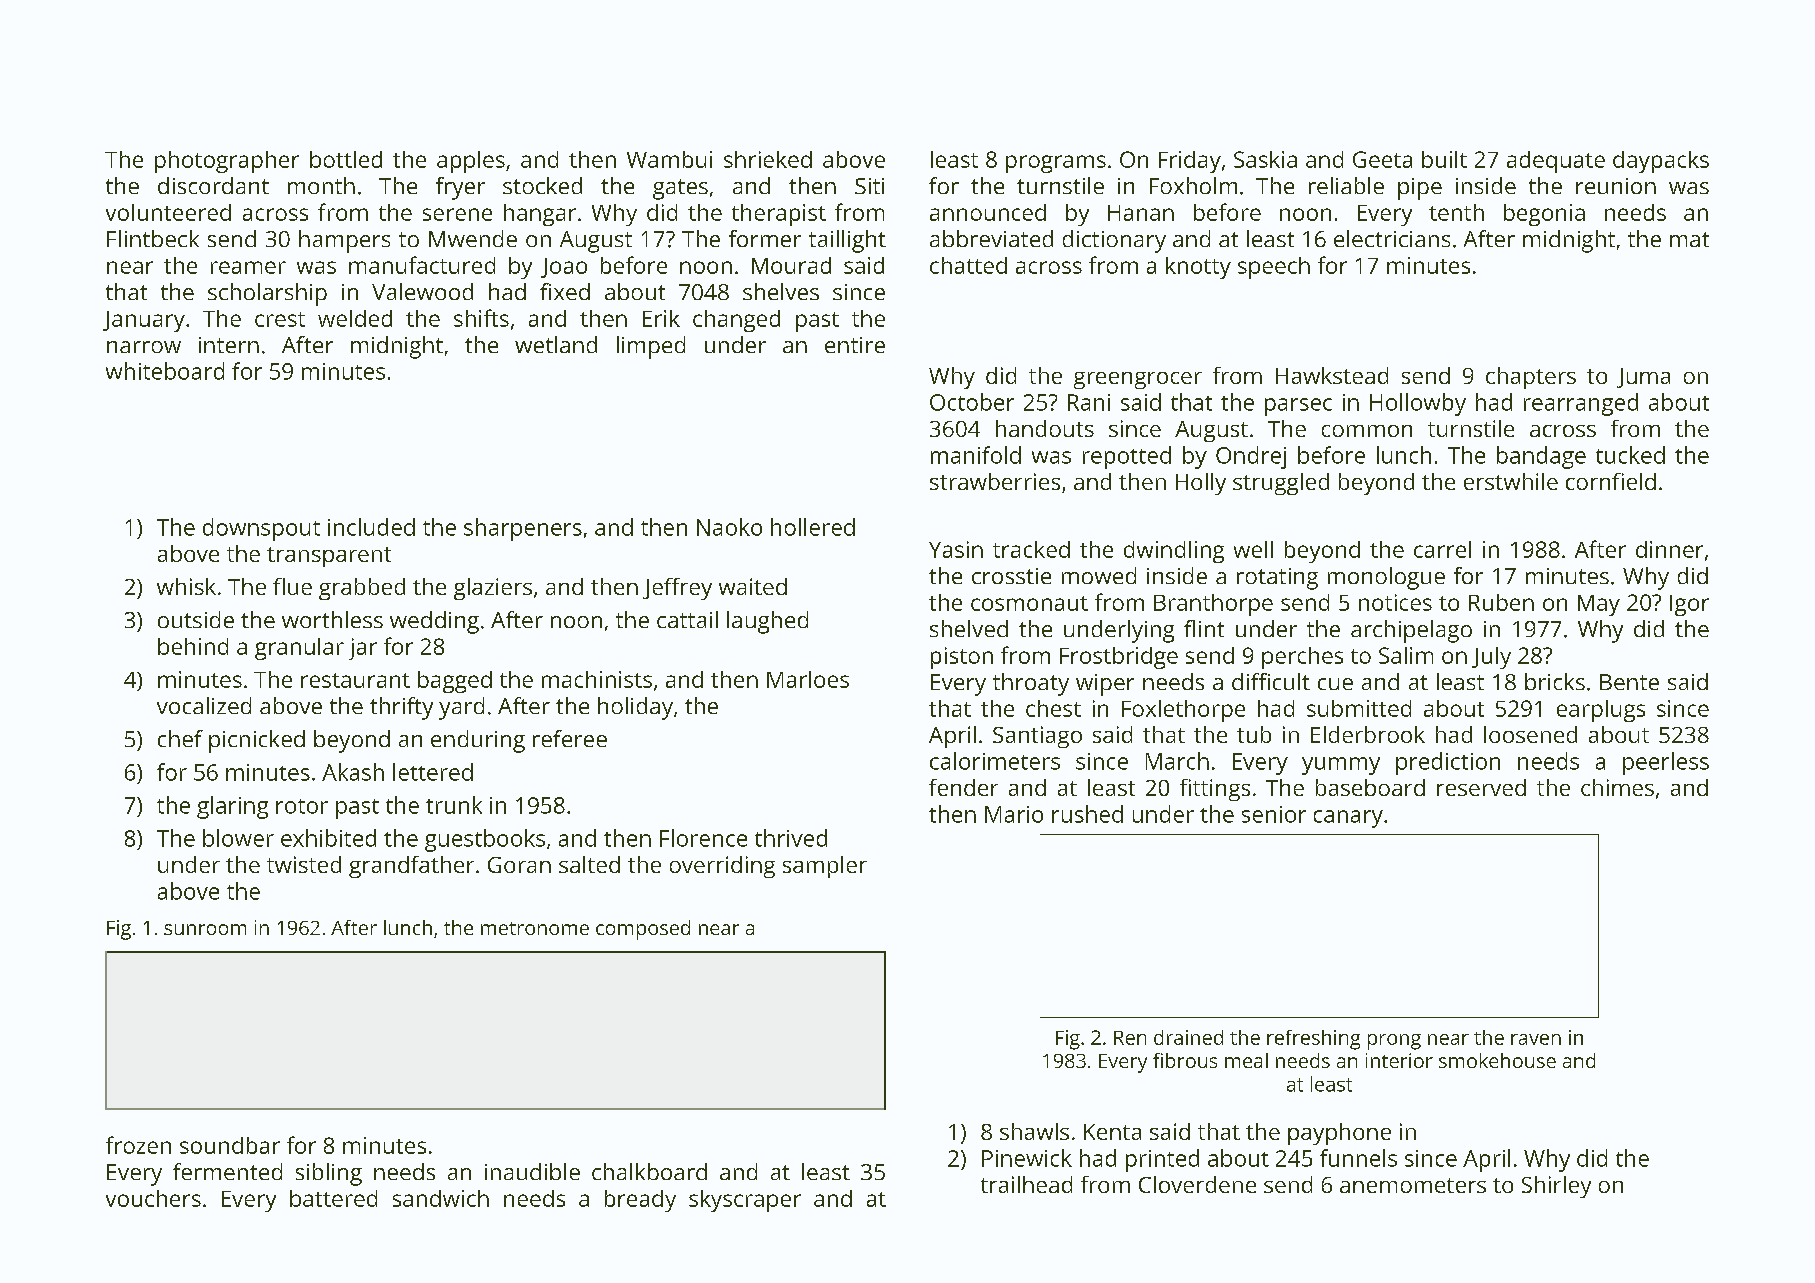 The width and height of the screenshot is (1815, 1283). What do you see at coordinates (1348, 819) in the screenshot?
I see `canary` at bounding box center [1348, 819].
